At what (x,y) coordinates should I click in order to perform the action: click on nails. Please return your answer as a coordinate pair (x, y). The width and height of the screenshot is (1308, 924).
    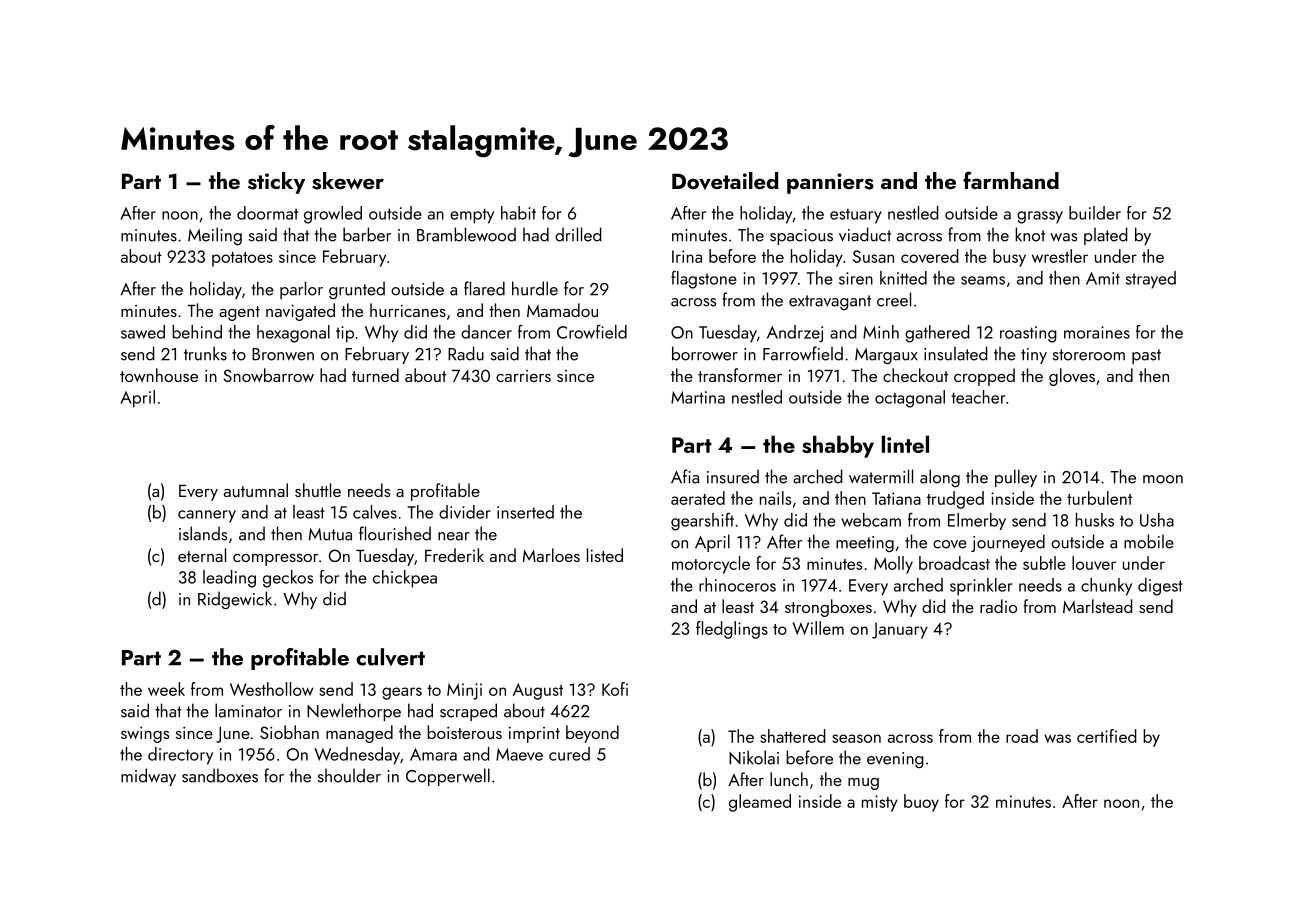
    Looking at the image, I should click on (775, 498).
